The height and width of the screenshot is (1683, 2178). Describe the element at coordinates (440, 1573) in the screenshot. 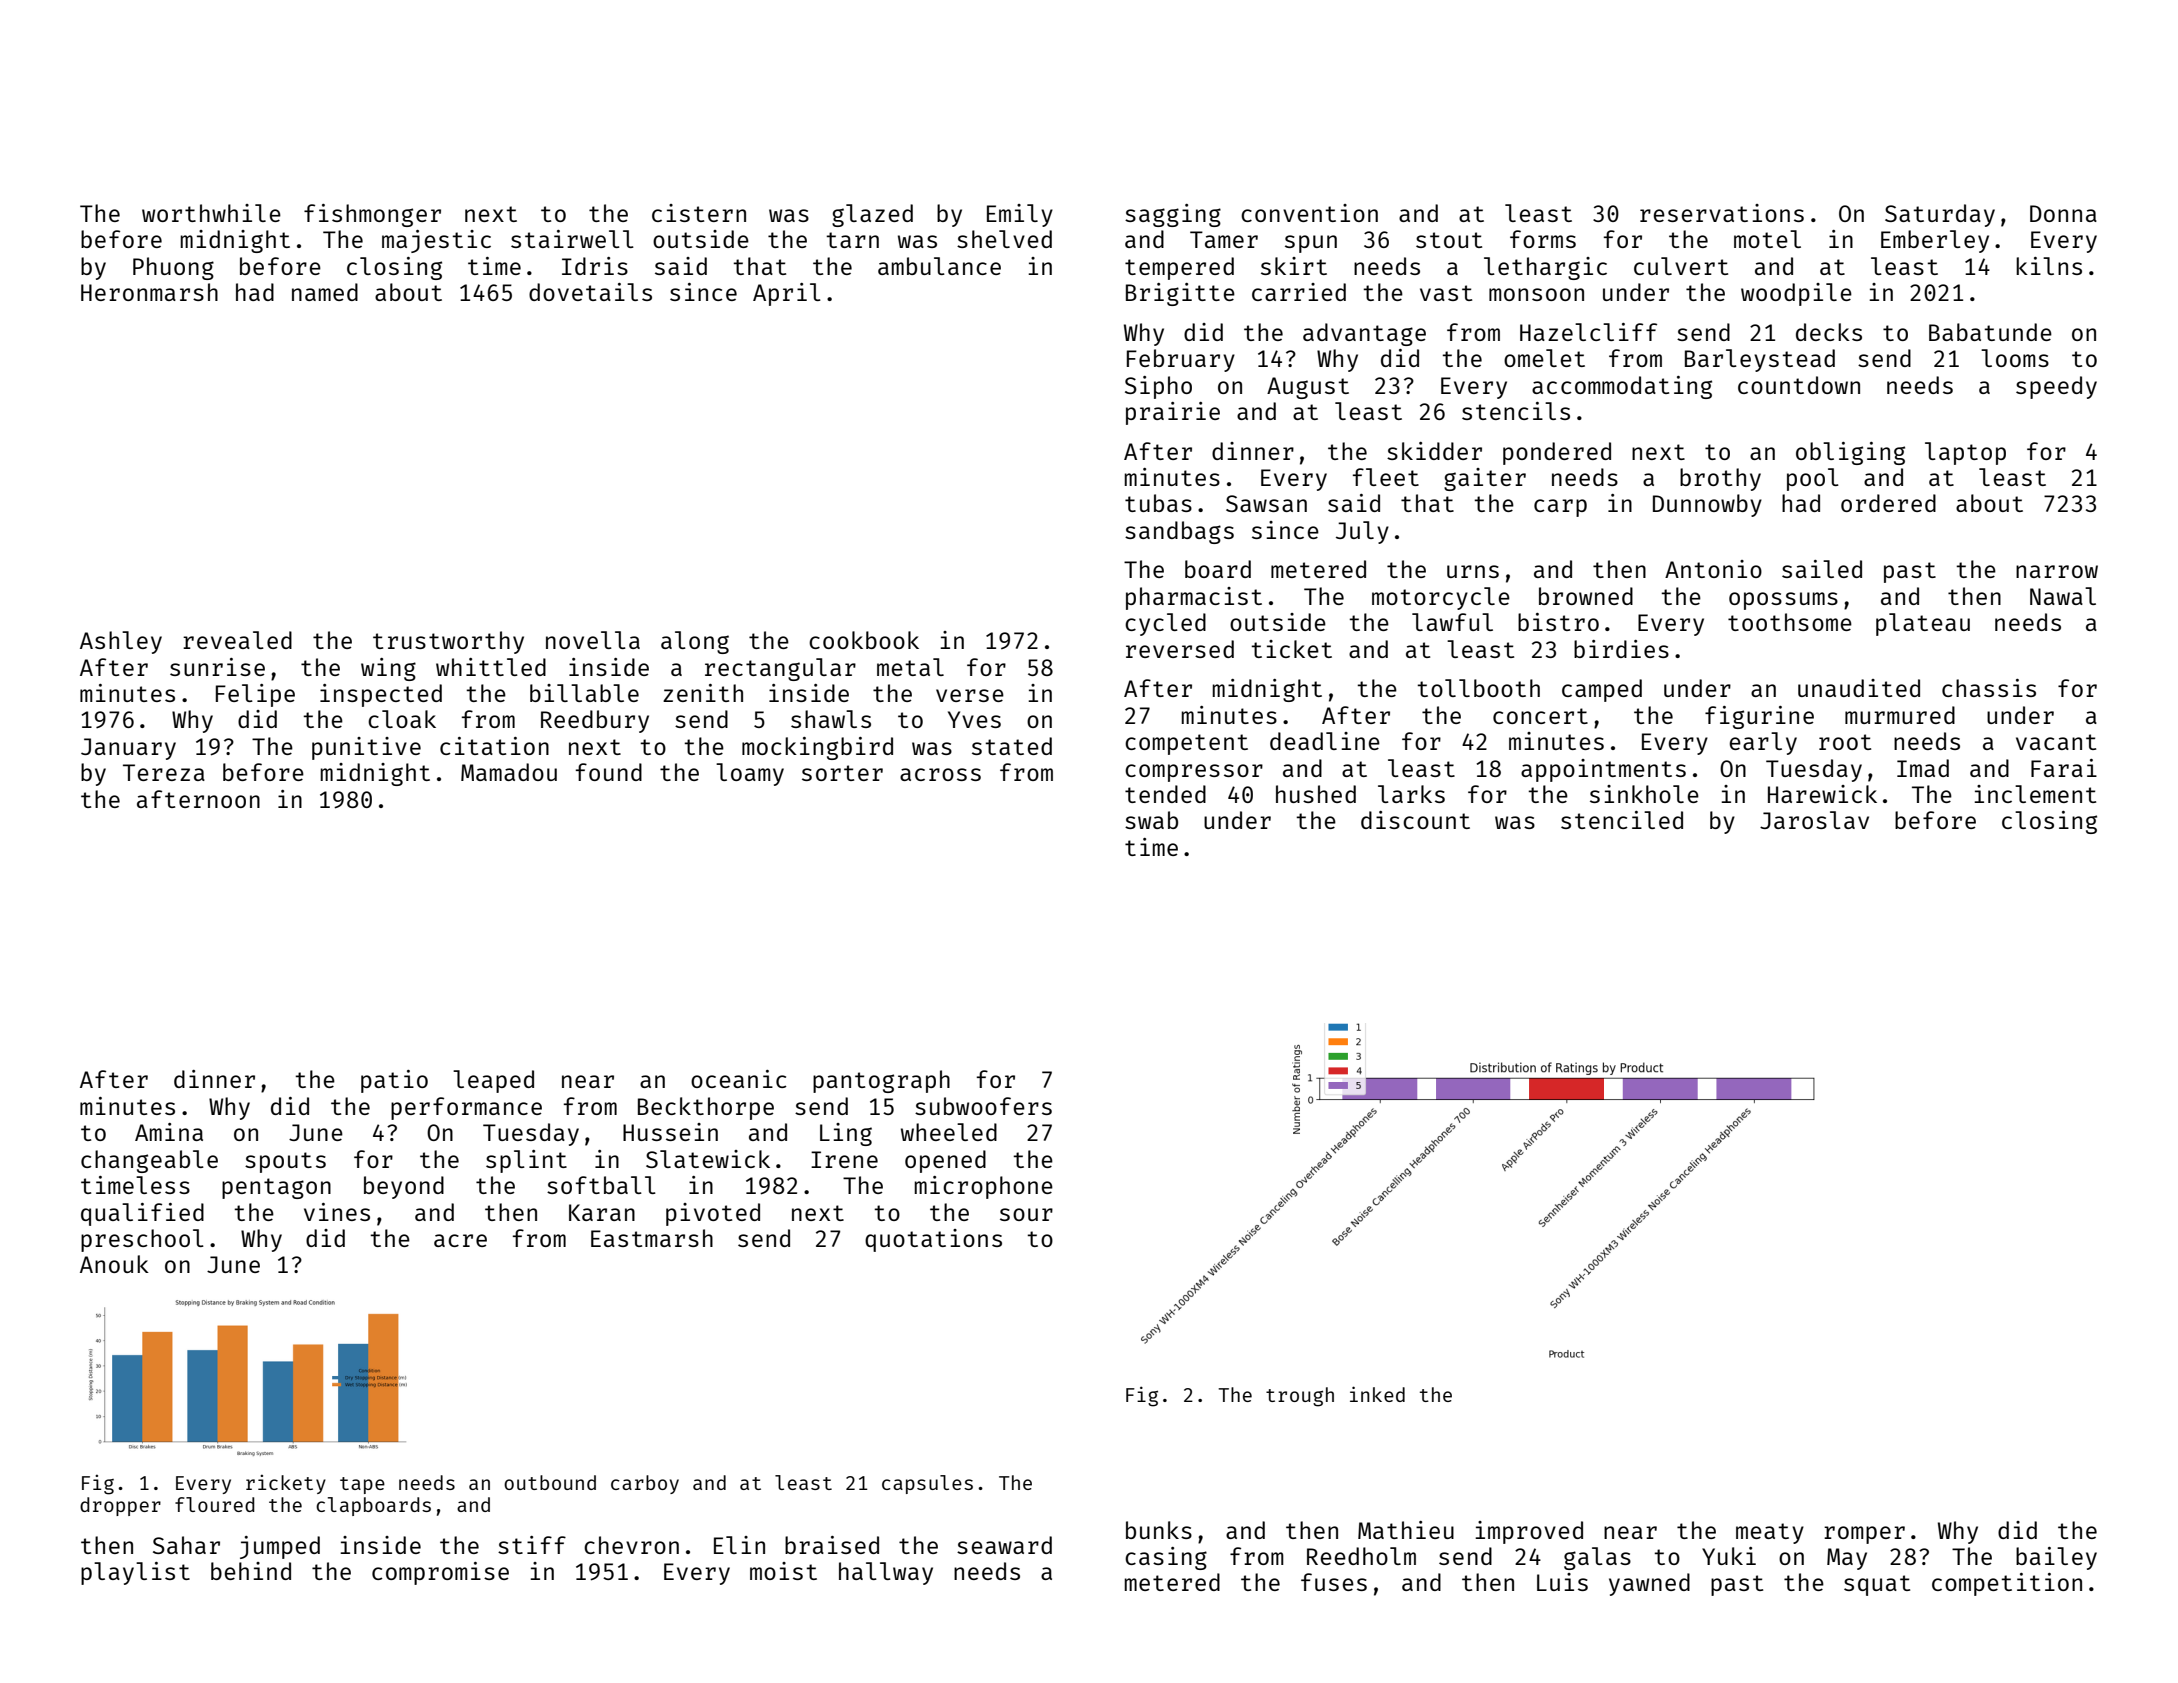

I see `compromise` at that location.
